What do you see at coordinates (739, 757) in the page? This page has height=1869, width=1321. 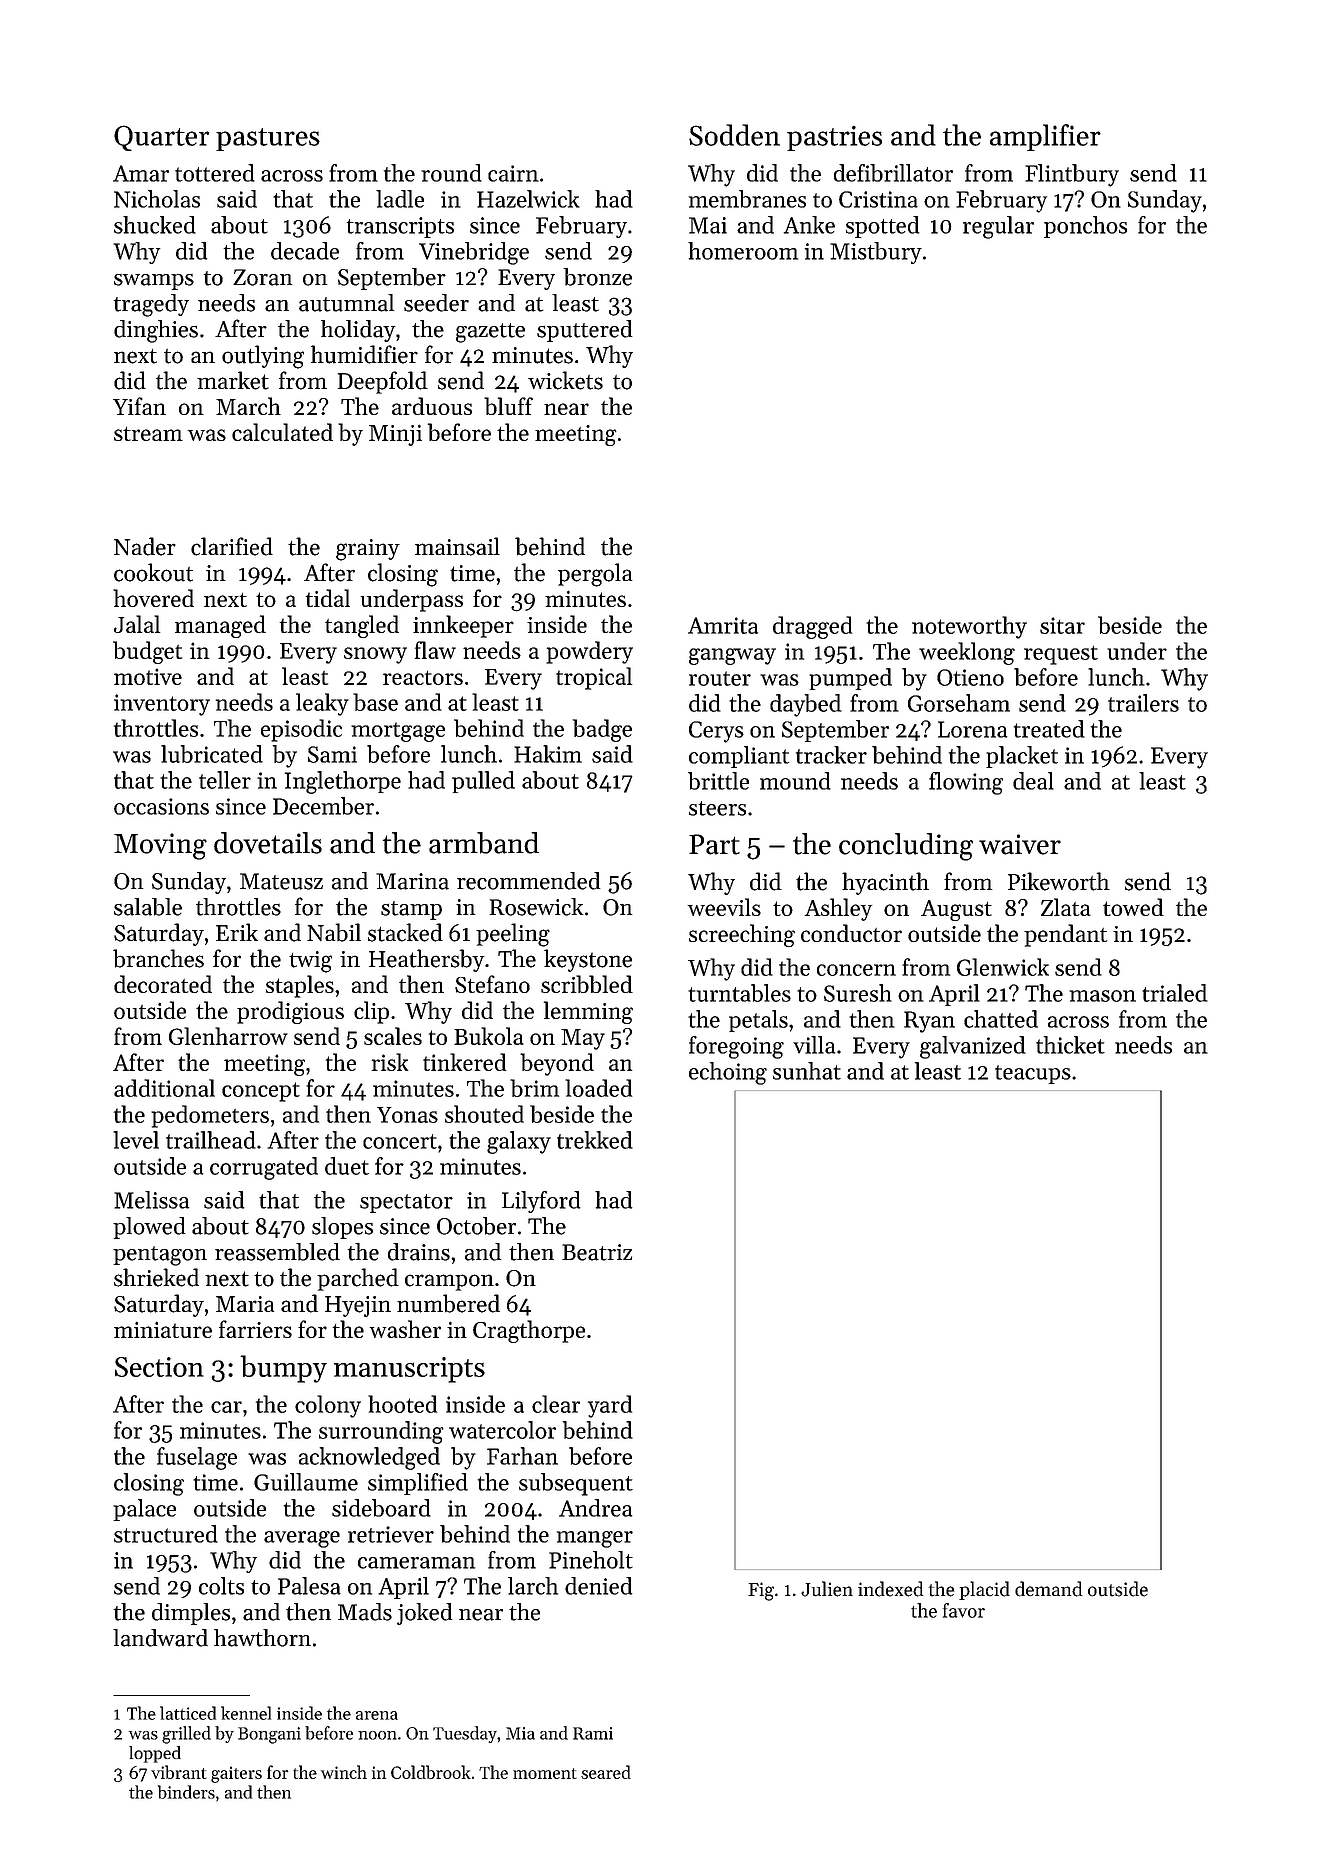 I see `compliant` at bounding box center [739, 757].
